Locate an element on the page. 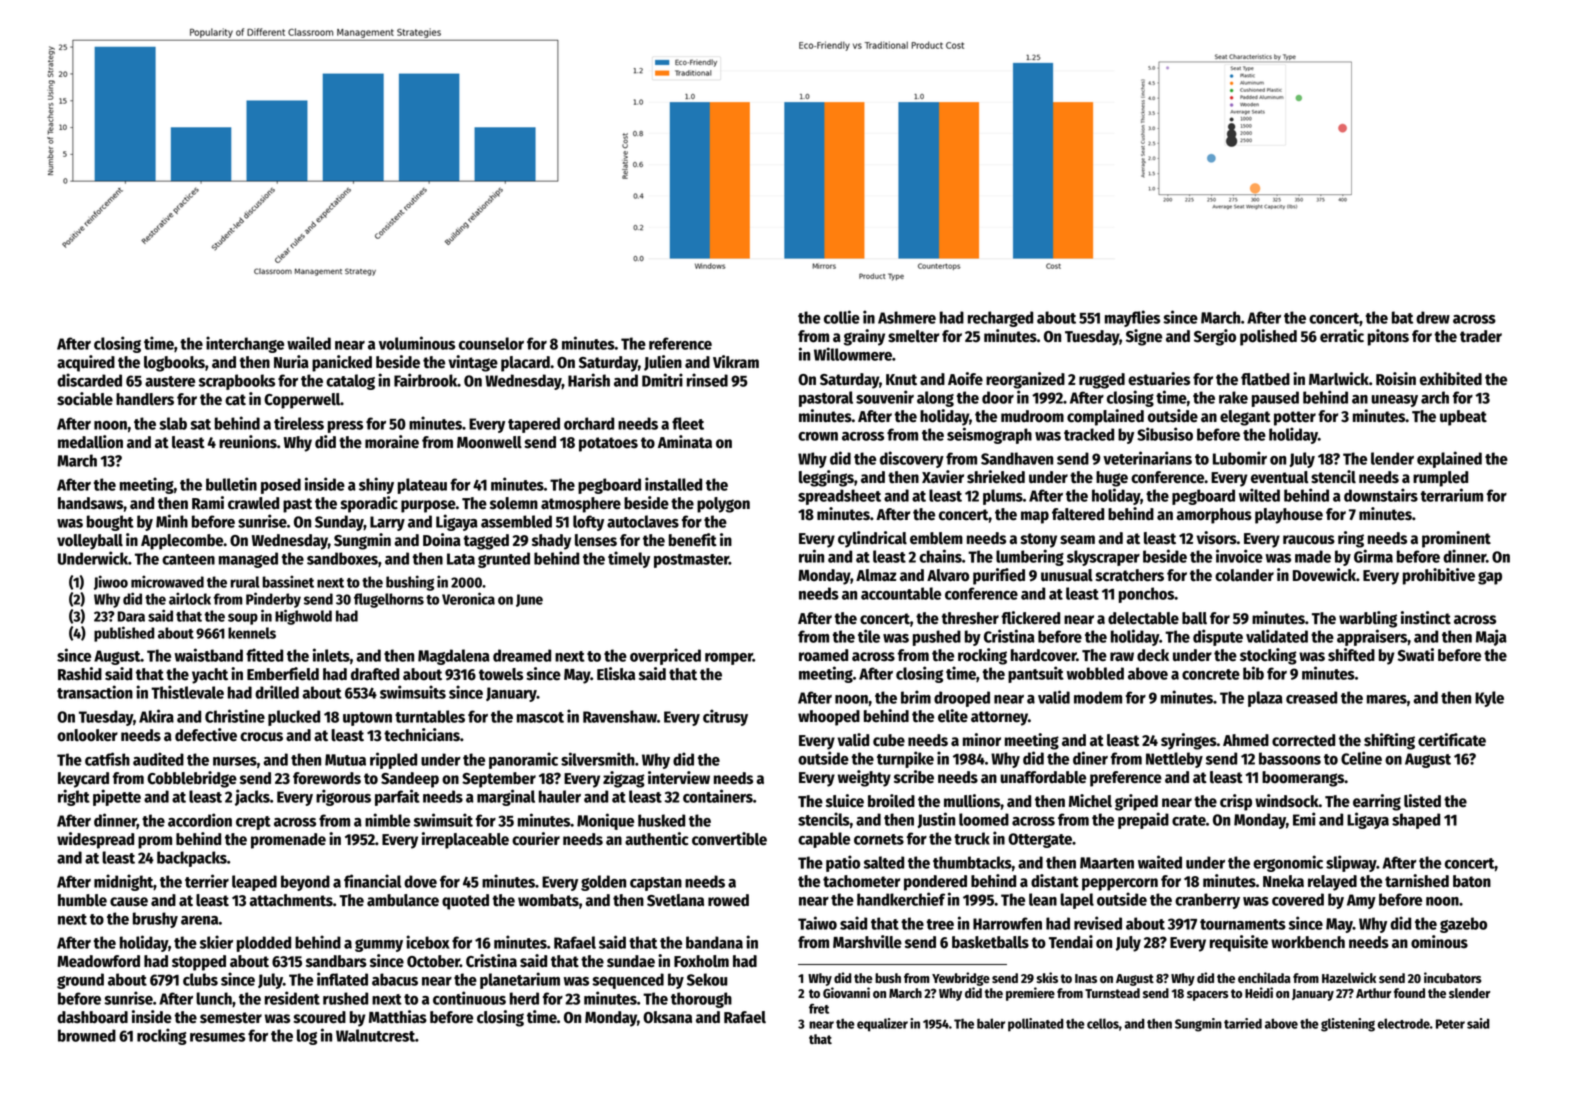 Image resolution: width=1569 pixels, height=1109 pixels. drew is located at coordinates (1433, 317).
